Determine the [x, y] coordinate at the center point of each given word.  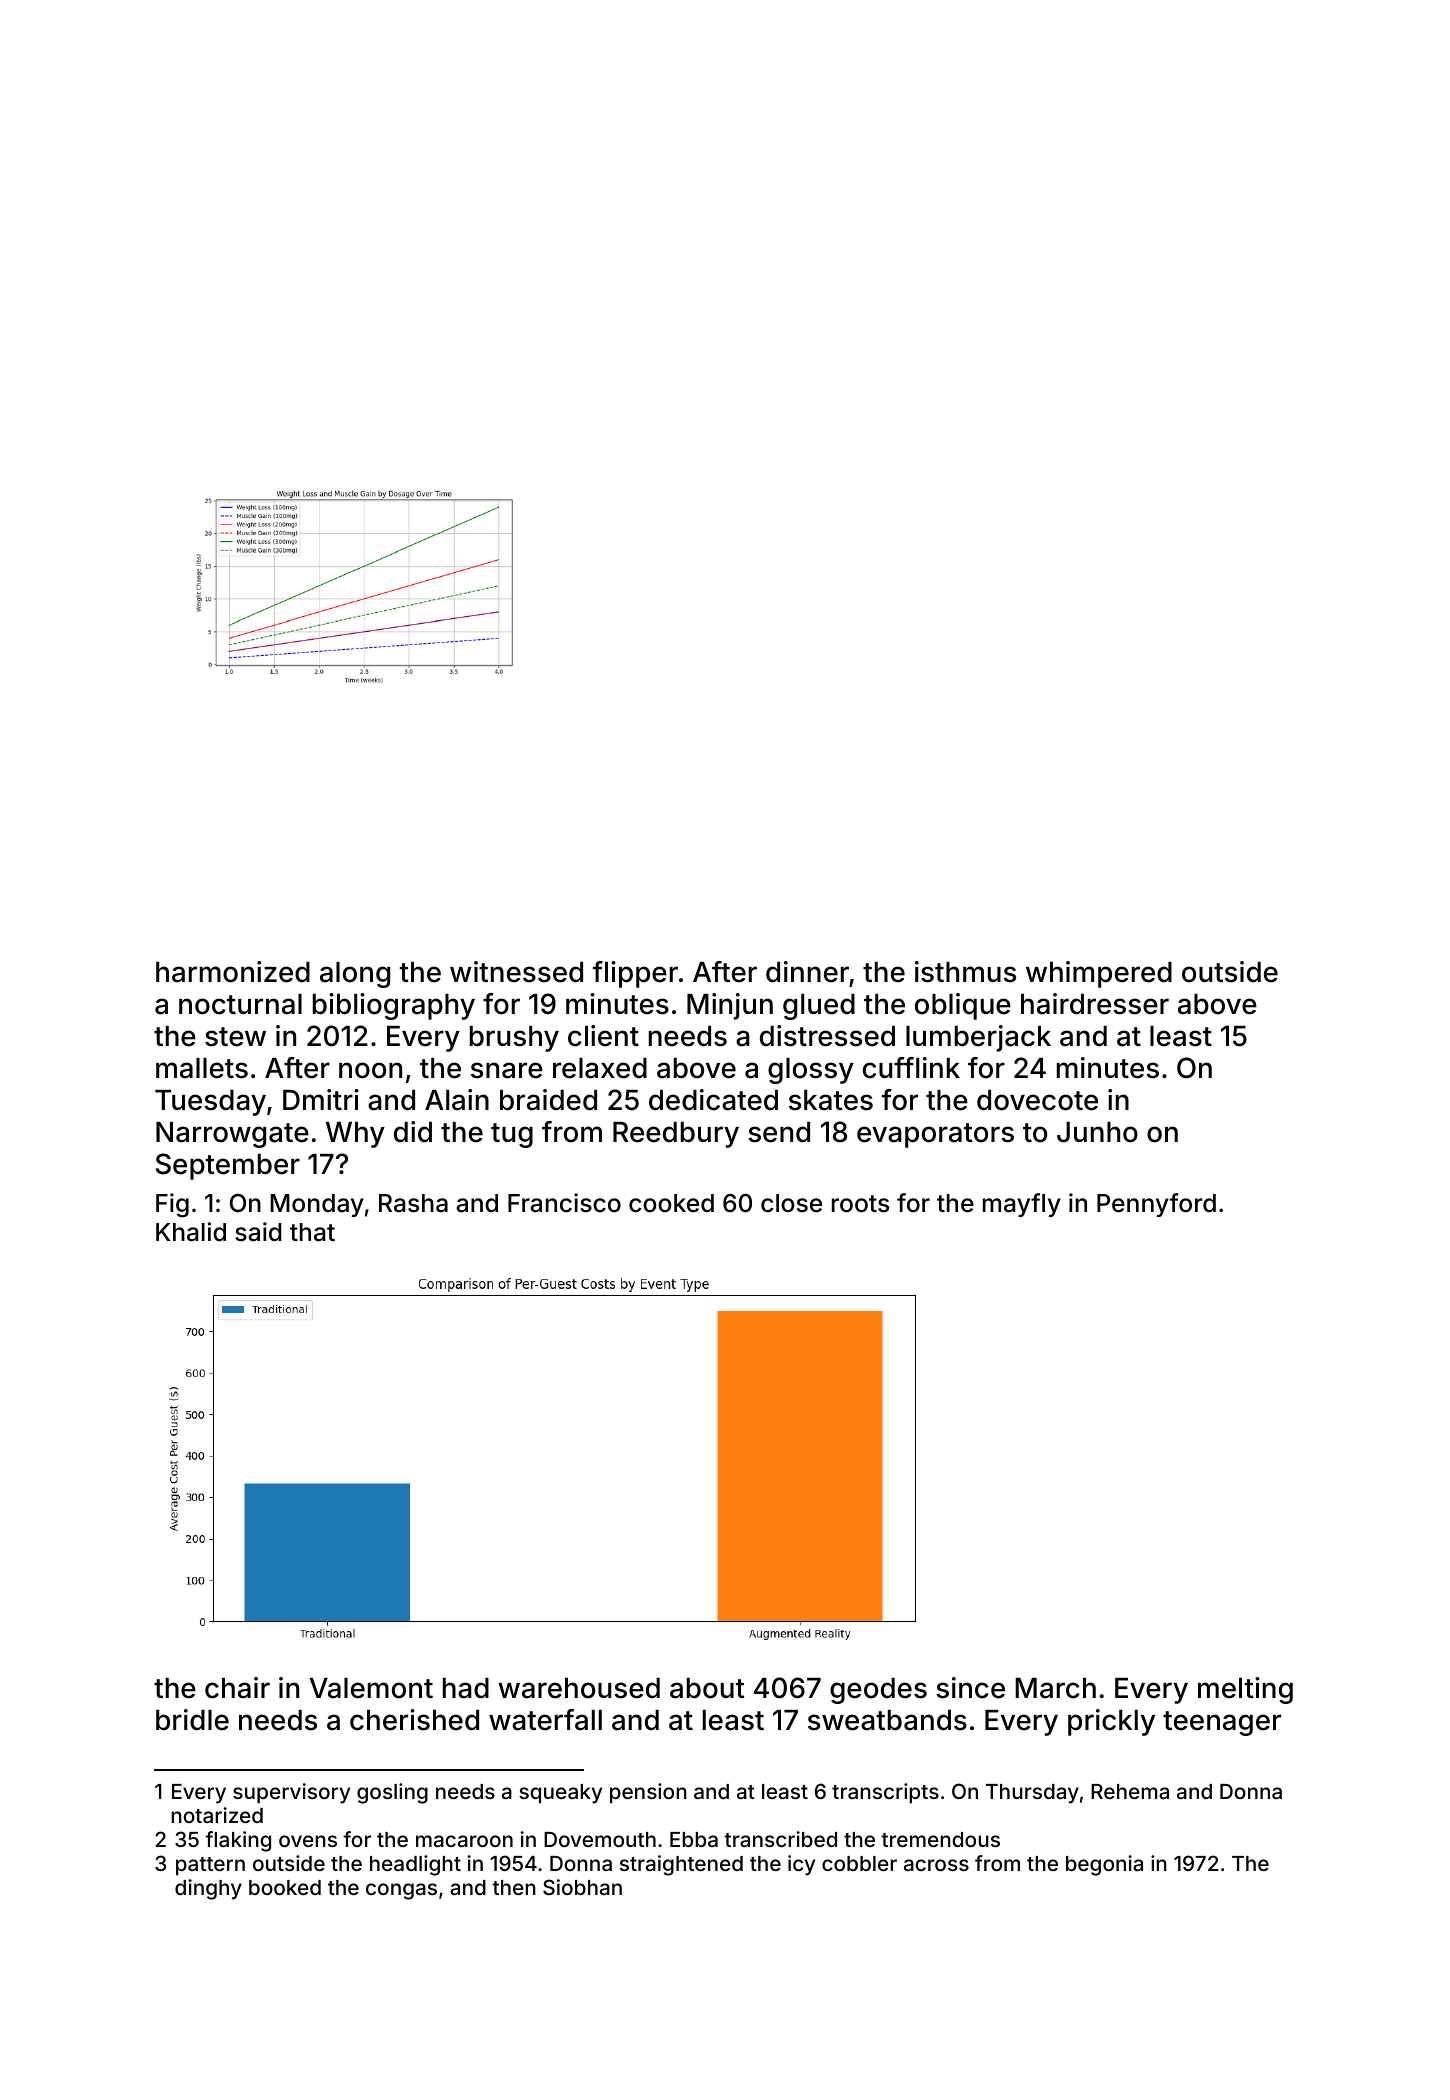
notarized [217, 1815]
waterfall [545, 1720]
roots [860, 1204]
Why [355, 1135]
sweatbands [887, 1720]
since [970, 1688]
